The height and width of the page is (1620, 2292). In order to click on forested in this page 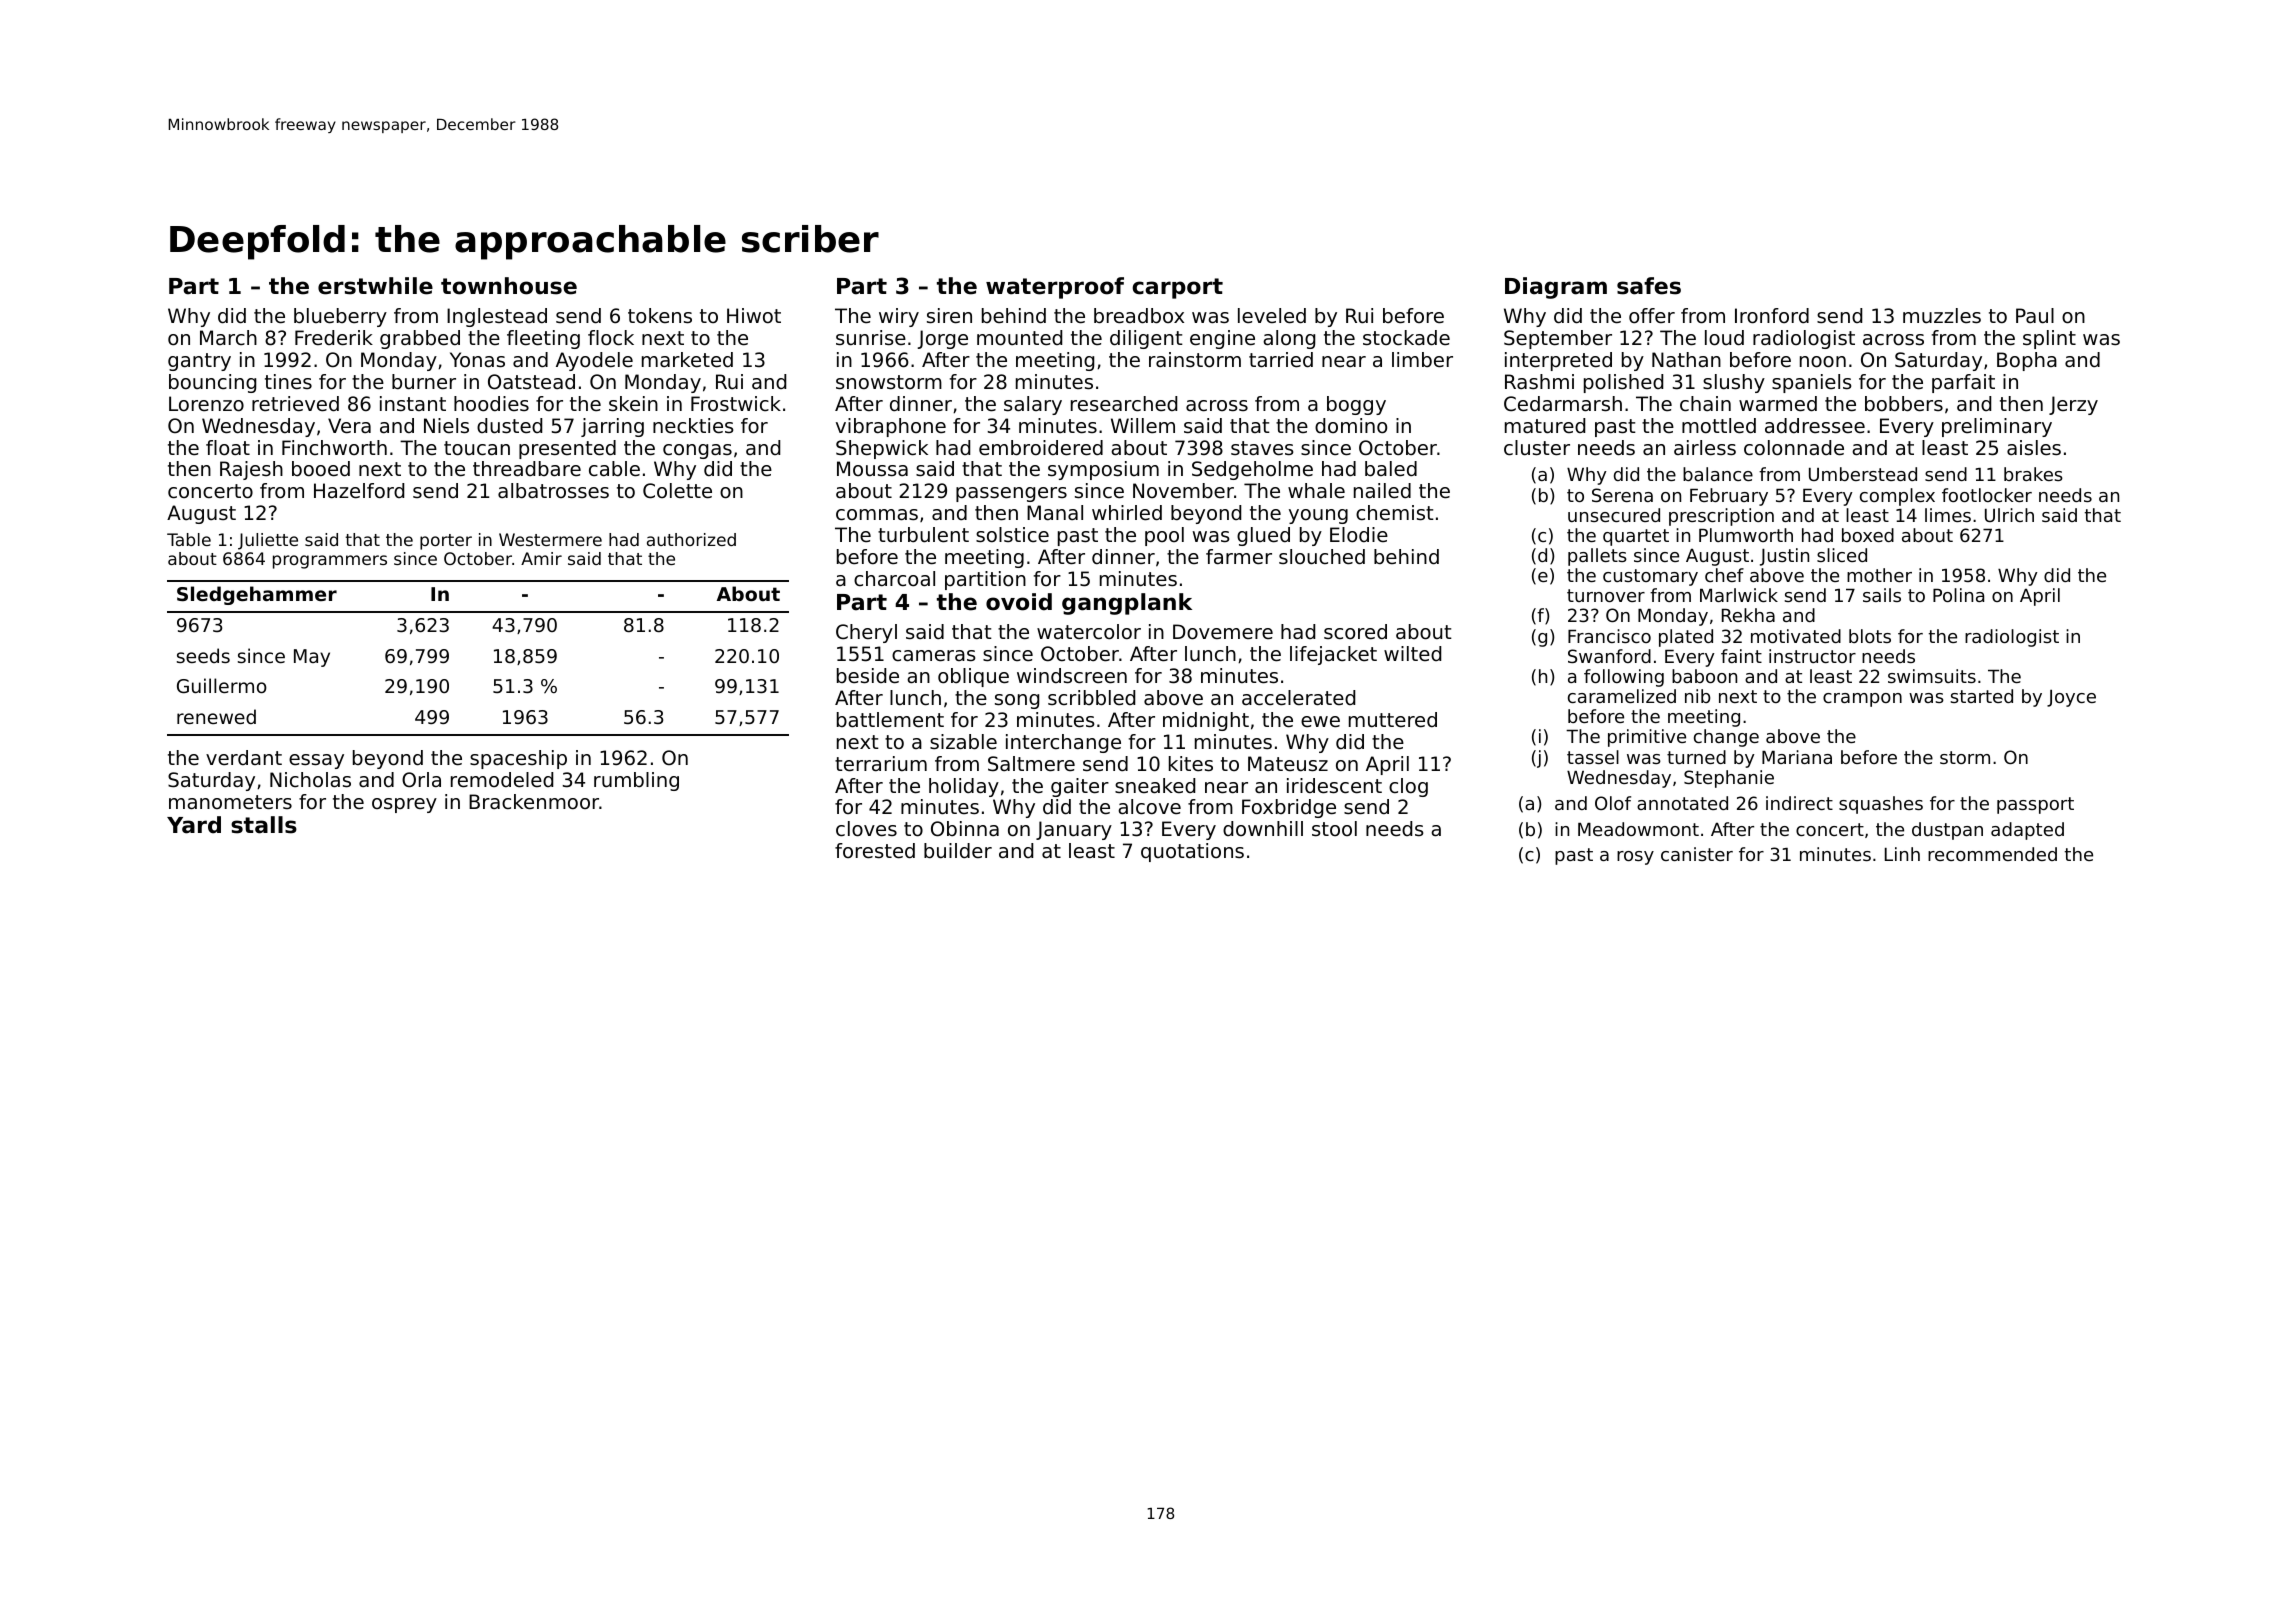, I will do `click(875, 851)`.
